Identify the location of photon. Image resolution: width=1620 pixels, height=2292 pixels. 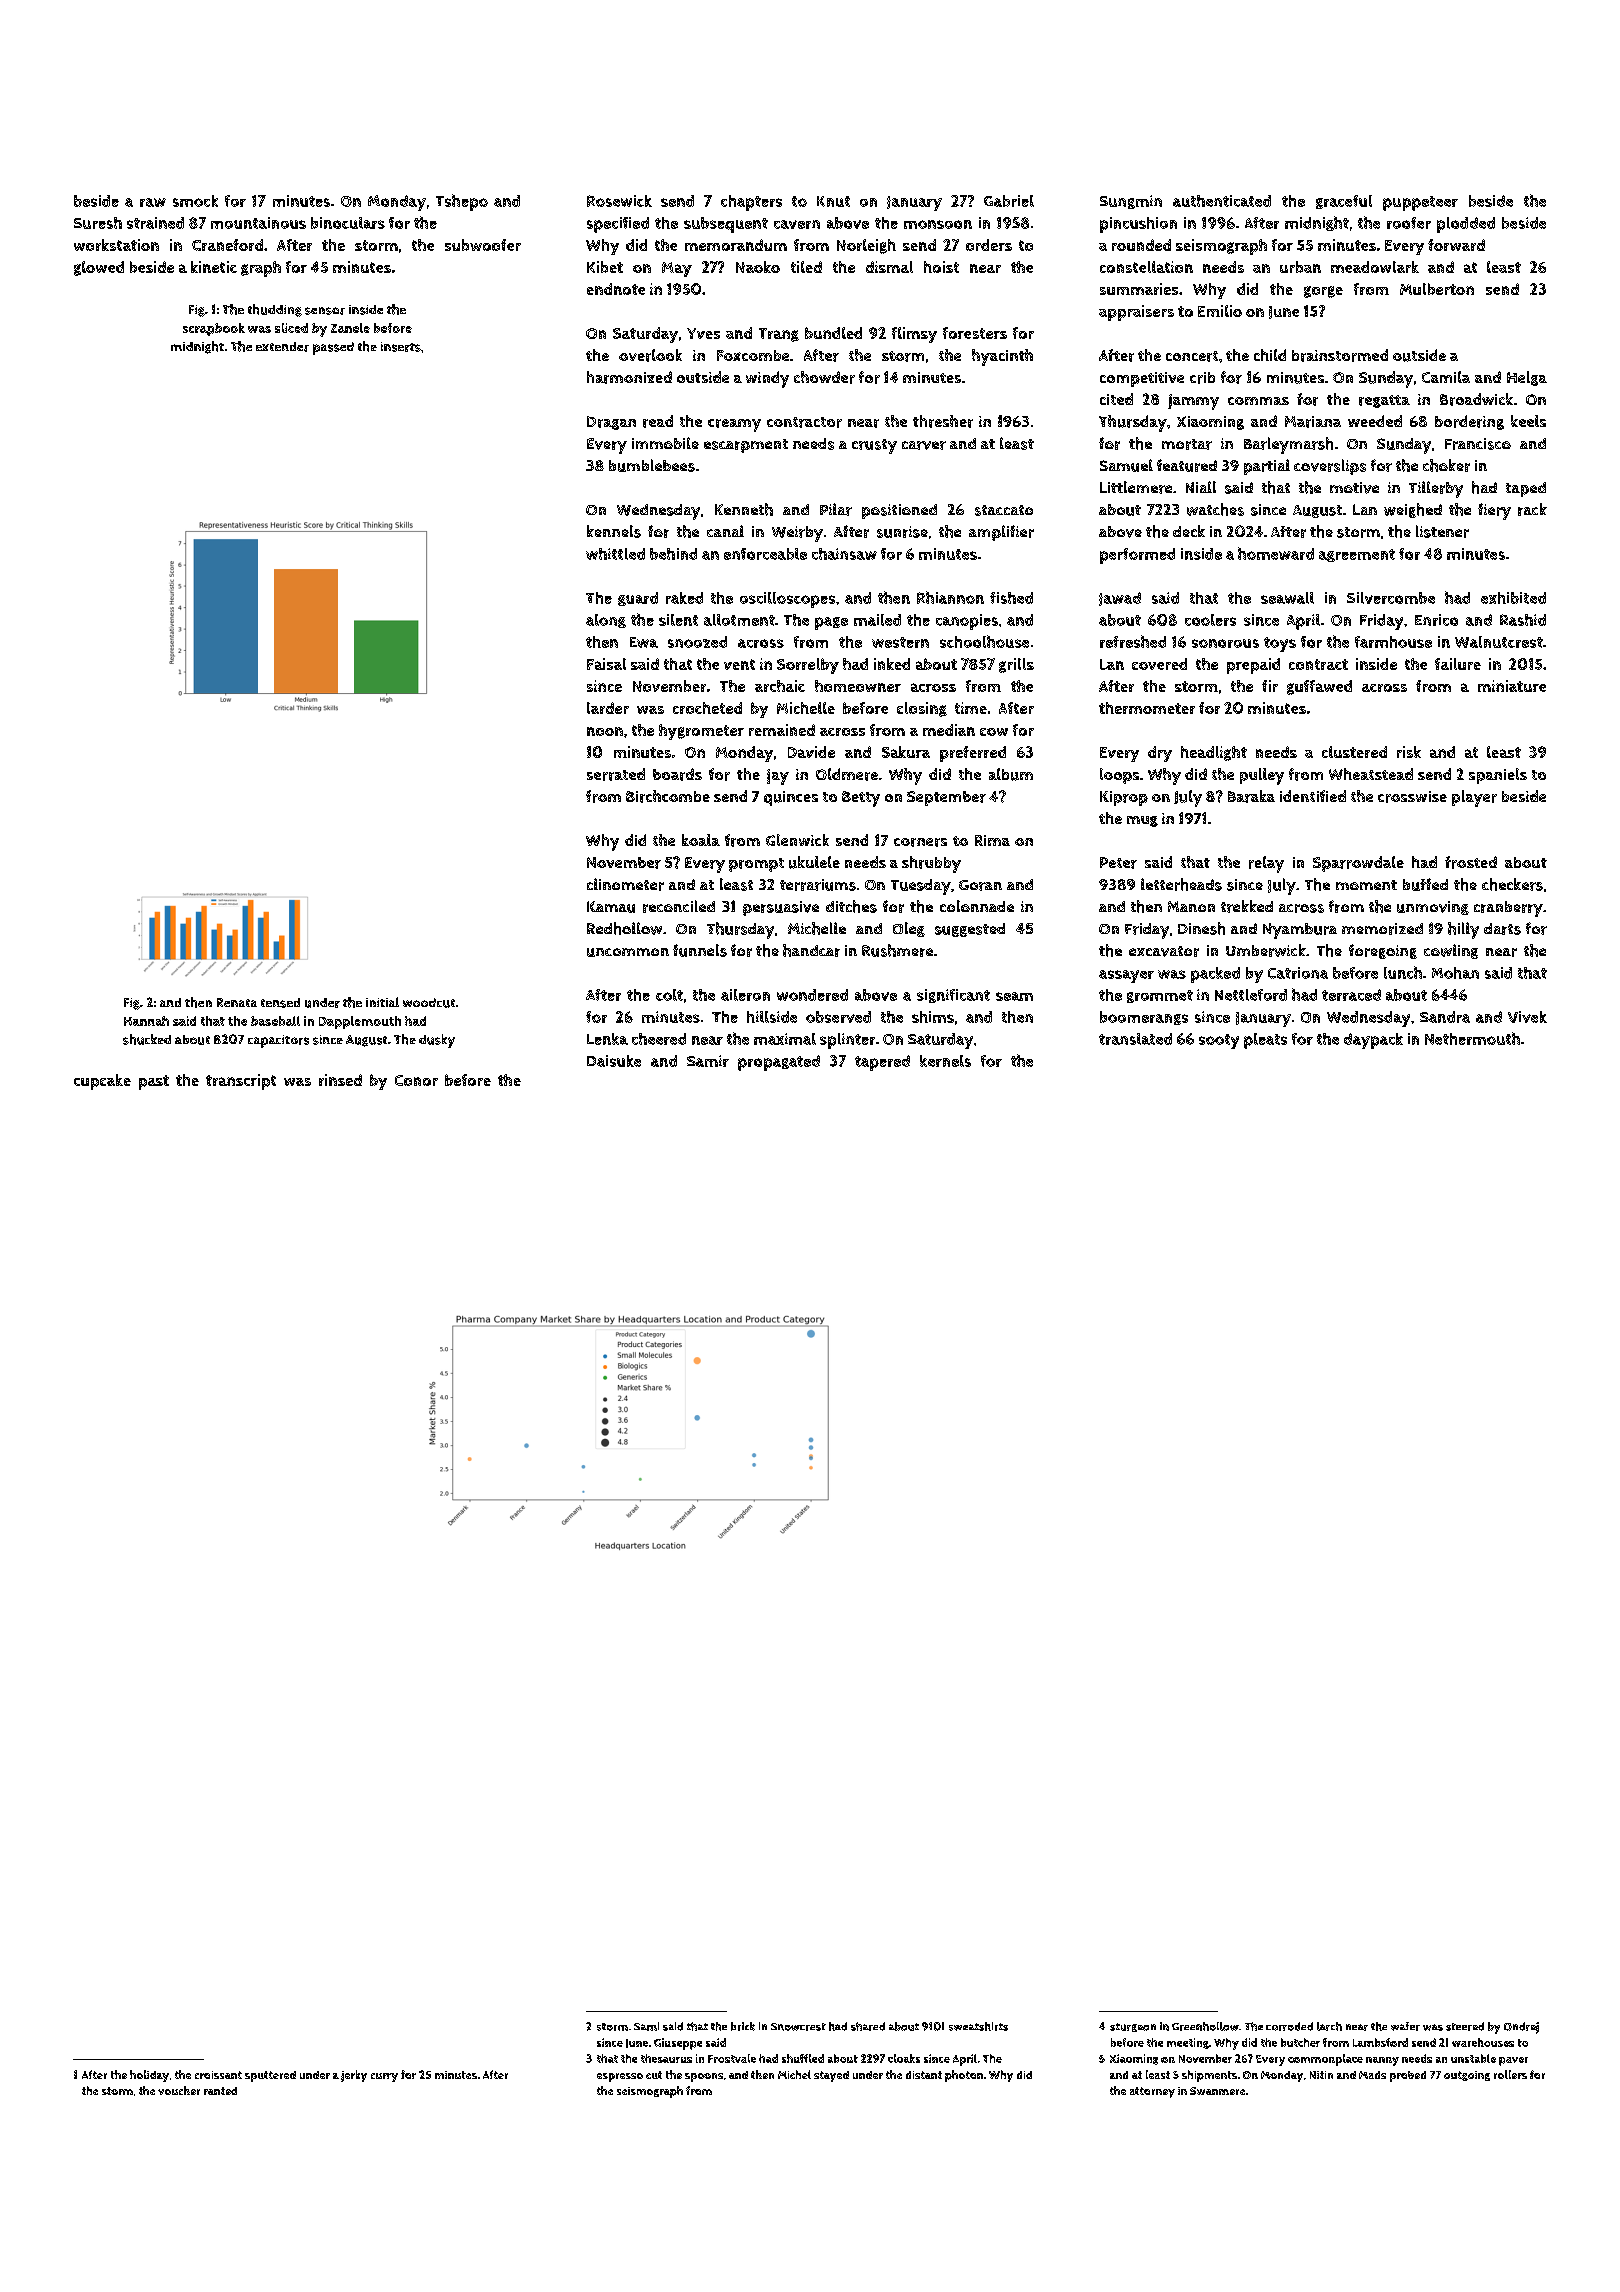
(964, 2076).
